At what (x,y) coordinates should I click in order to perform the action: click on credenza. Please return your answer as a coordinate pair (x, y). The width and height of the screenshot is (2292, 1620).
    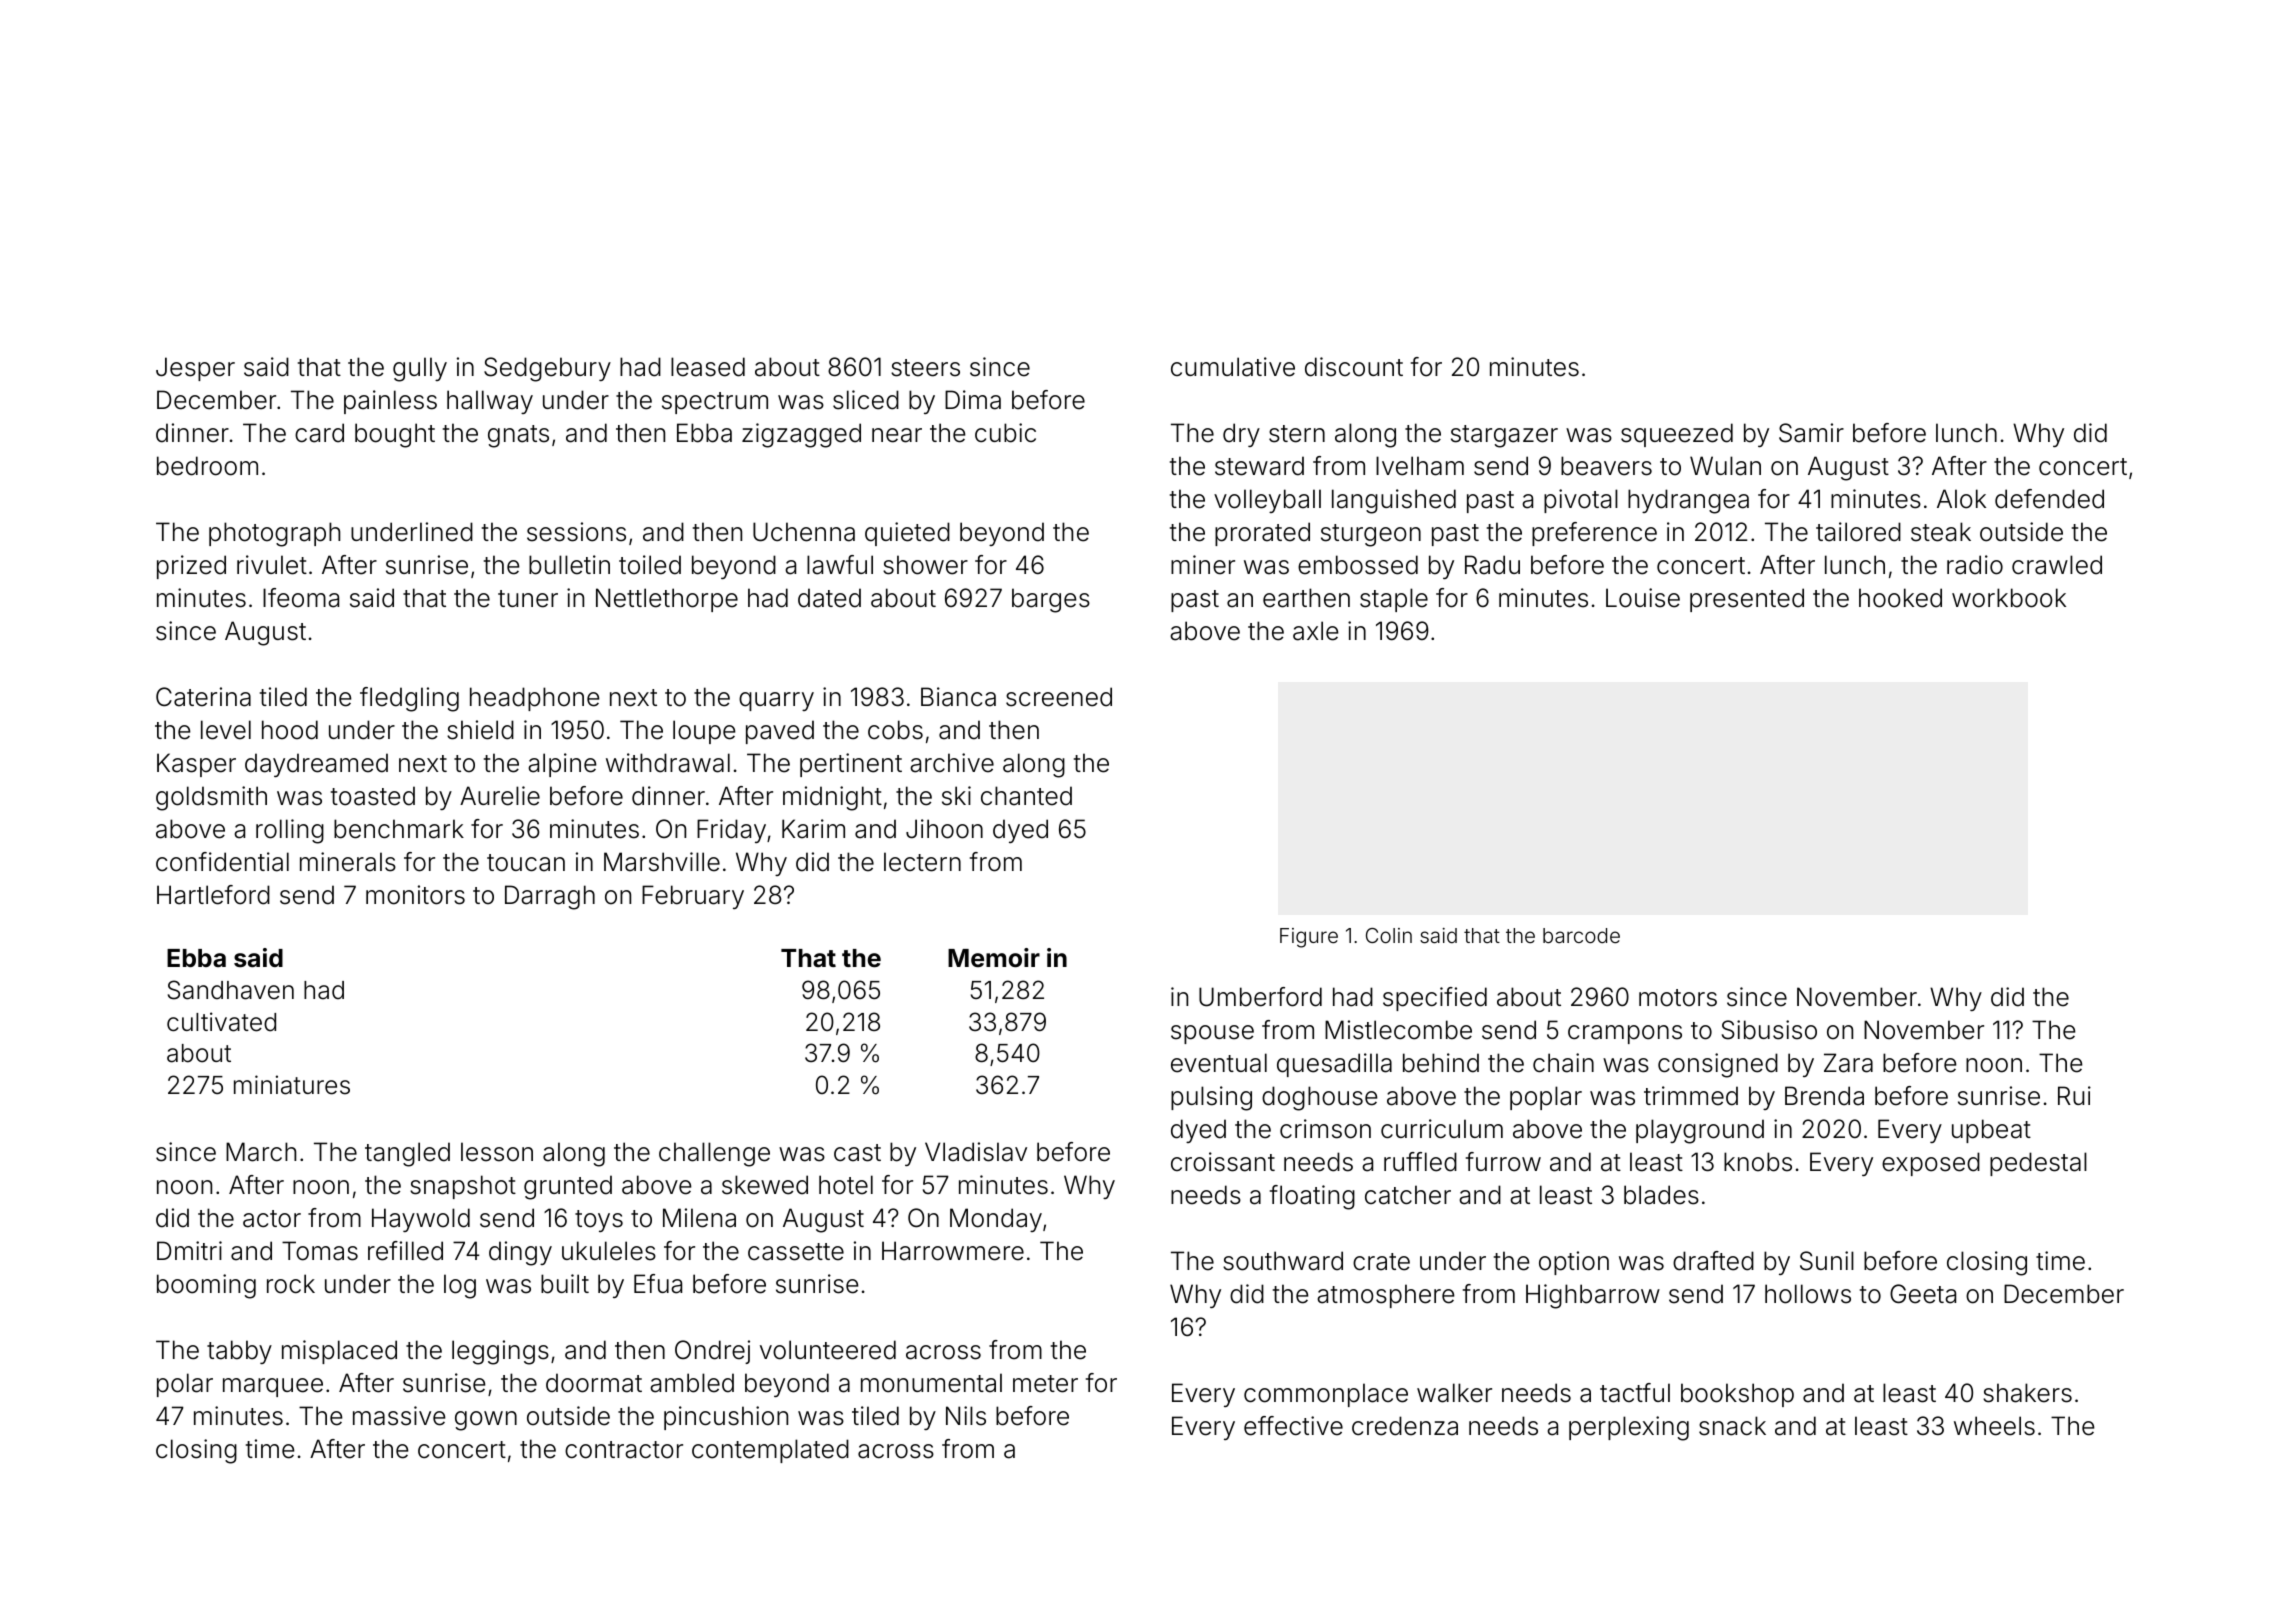
    Looking at the image, I should click on (1405, 1426).
